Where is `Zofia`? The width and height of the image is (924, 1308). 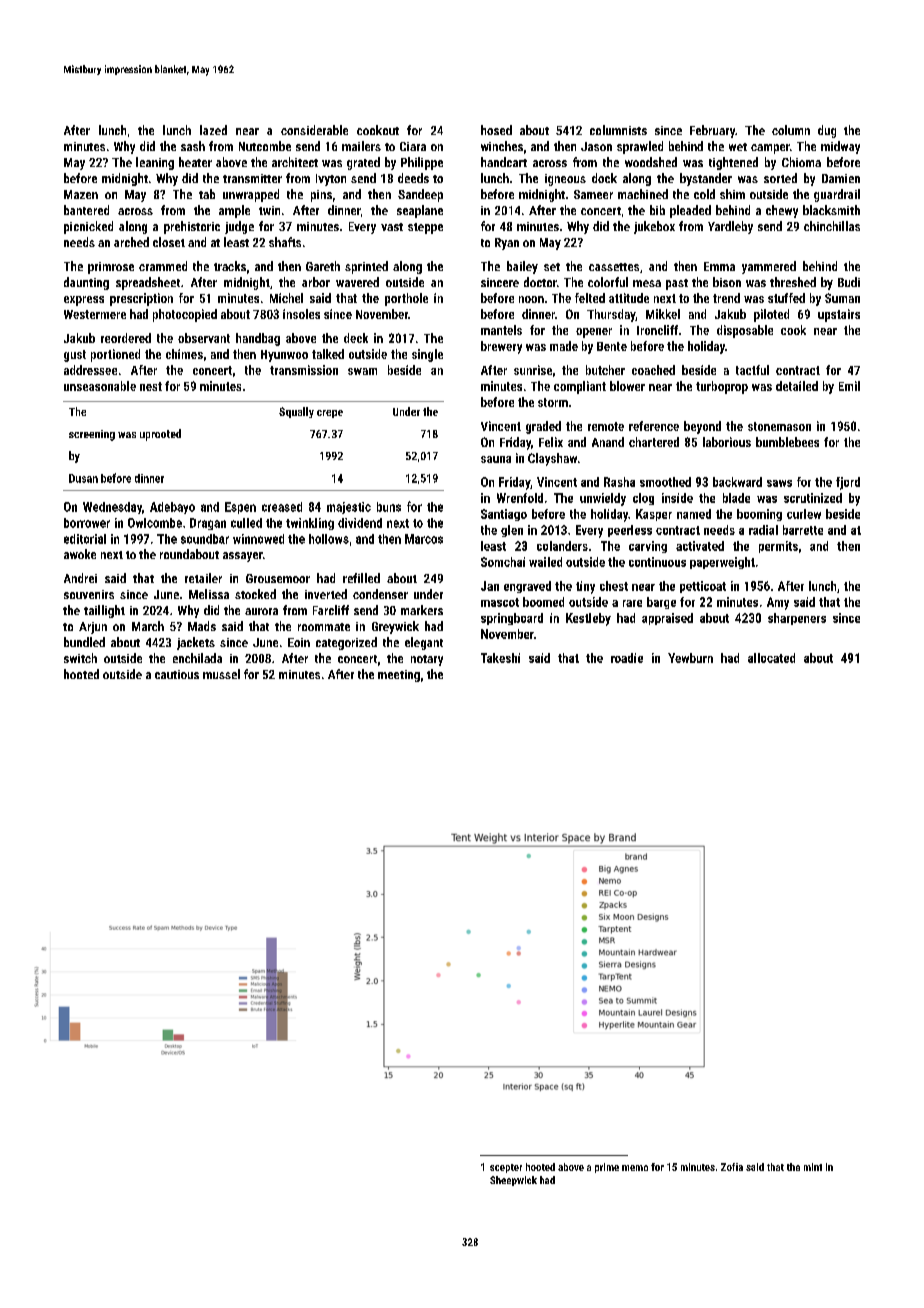
Zofia is located at coordinates (732, 1167).
